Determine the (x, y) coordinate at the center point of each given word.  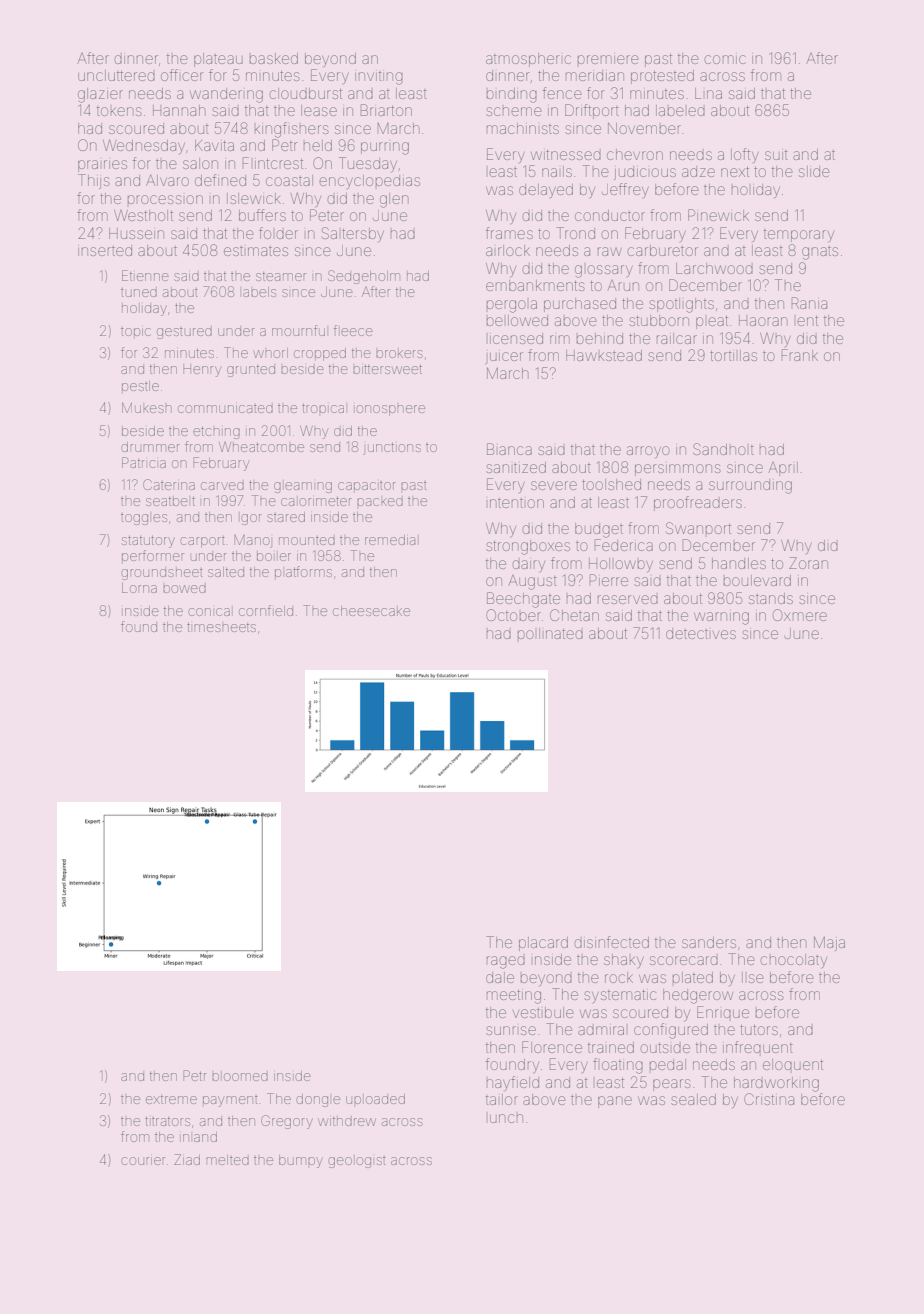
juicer (504, 358)
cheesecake (371, 611)
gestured (184, 332)
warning (721, 618)
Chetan (574, 615)
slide (814, 171)
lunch (506, 1118)
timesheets (221, 627)
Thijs (94, 181)
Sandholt (723, 449)
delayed (546, 191)
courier (143, 1161)
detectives (701, 633)
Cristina (769, 1099)
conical (210, 611)
